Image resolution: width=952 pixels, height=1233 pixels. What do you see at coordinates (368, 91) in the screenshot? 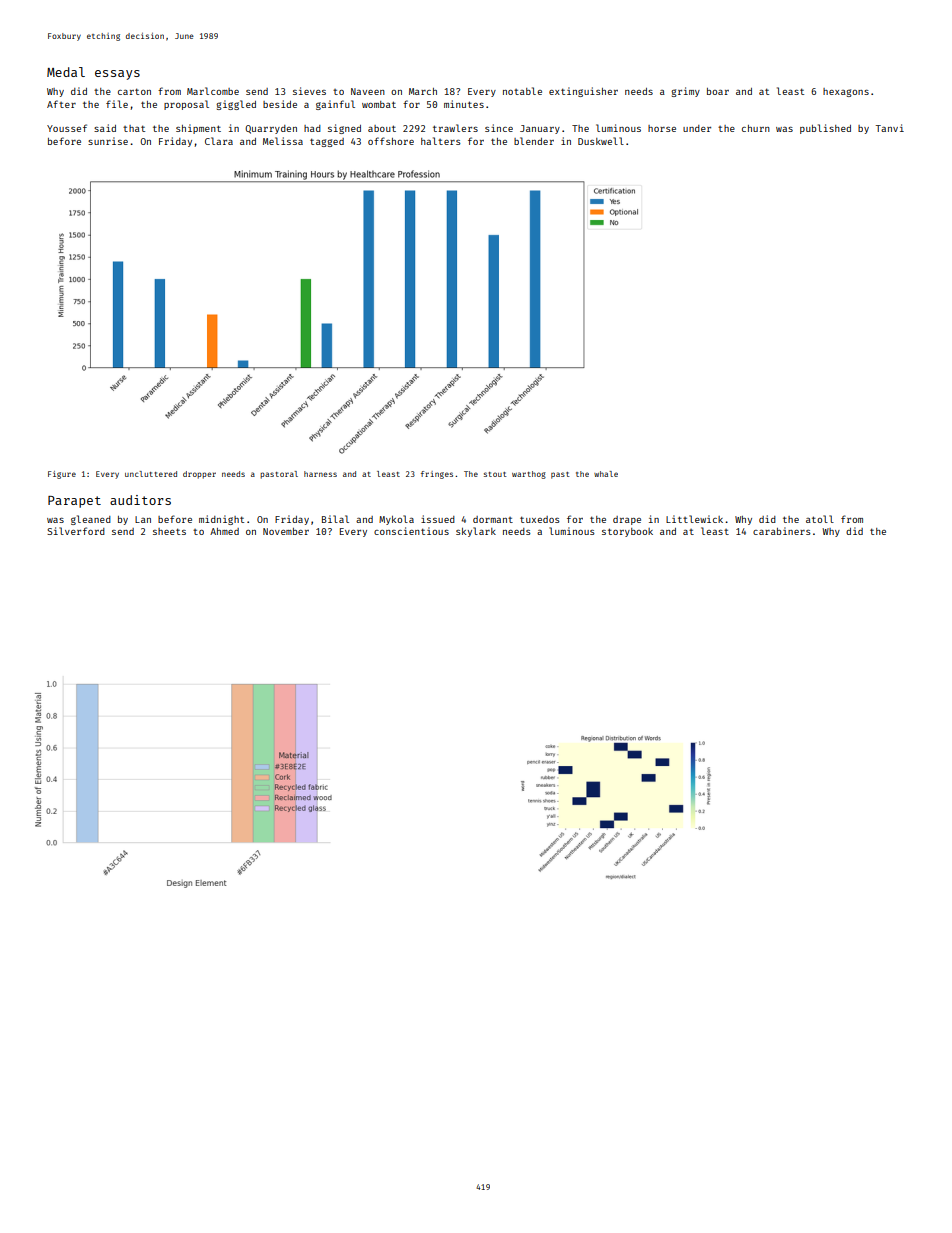
I see `Naveen` at bounding box center [368, 91].
